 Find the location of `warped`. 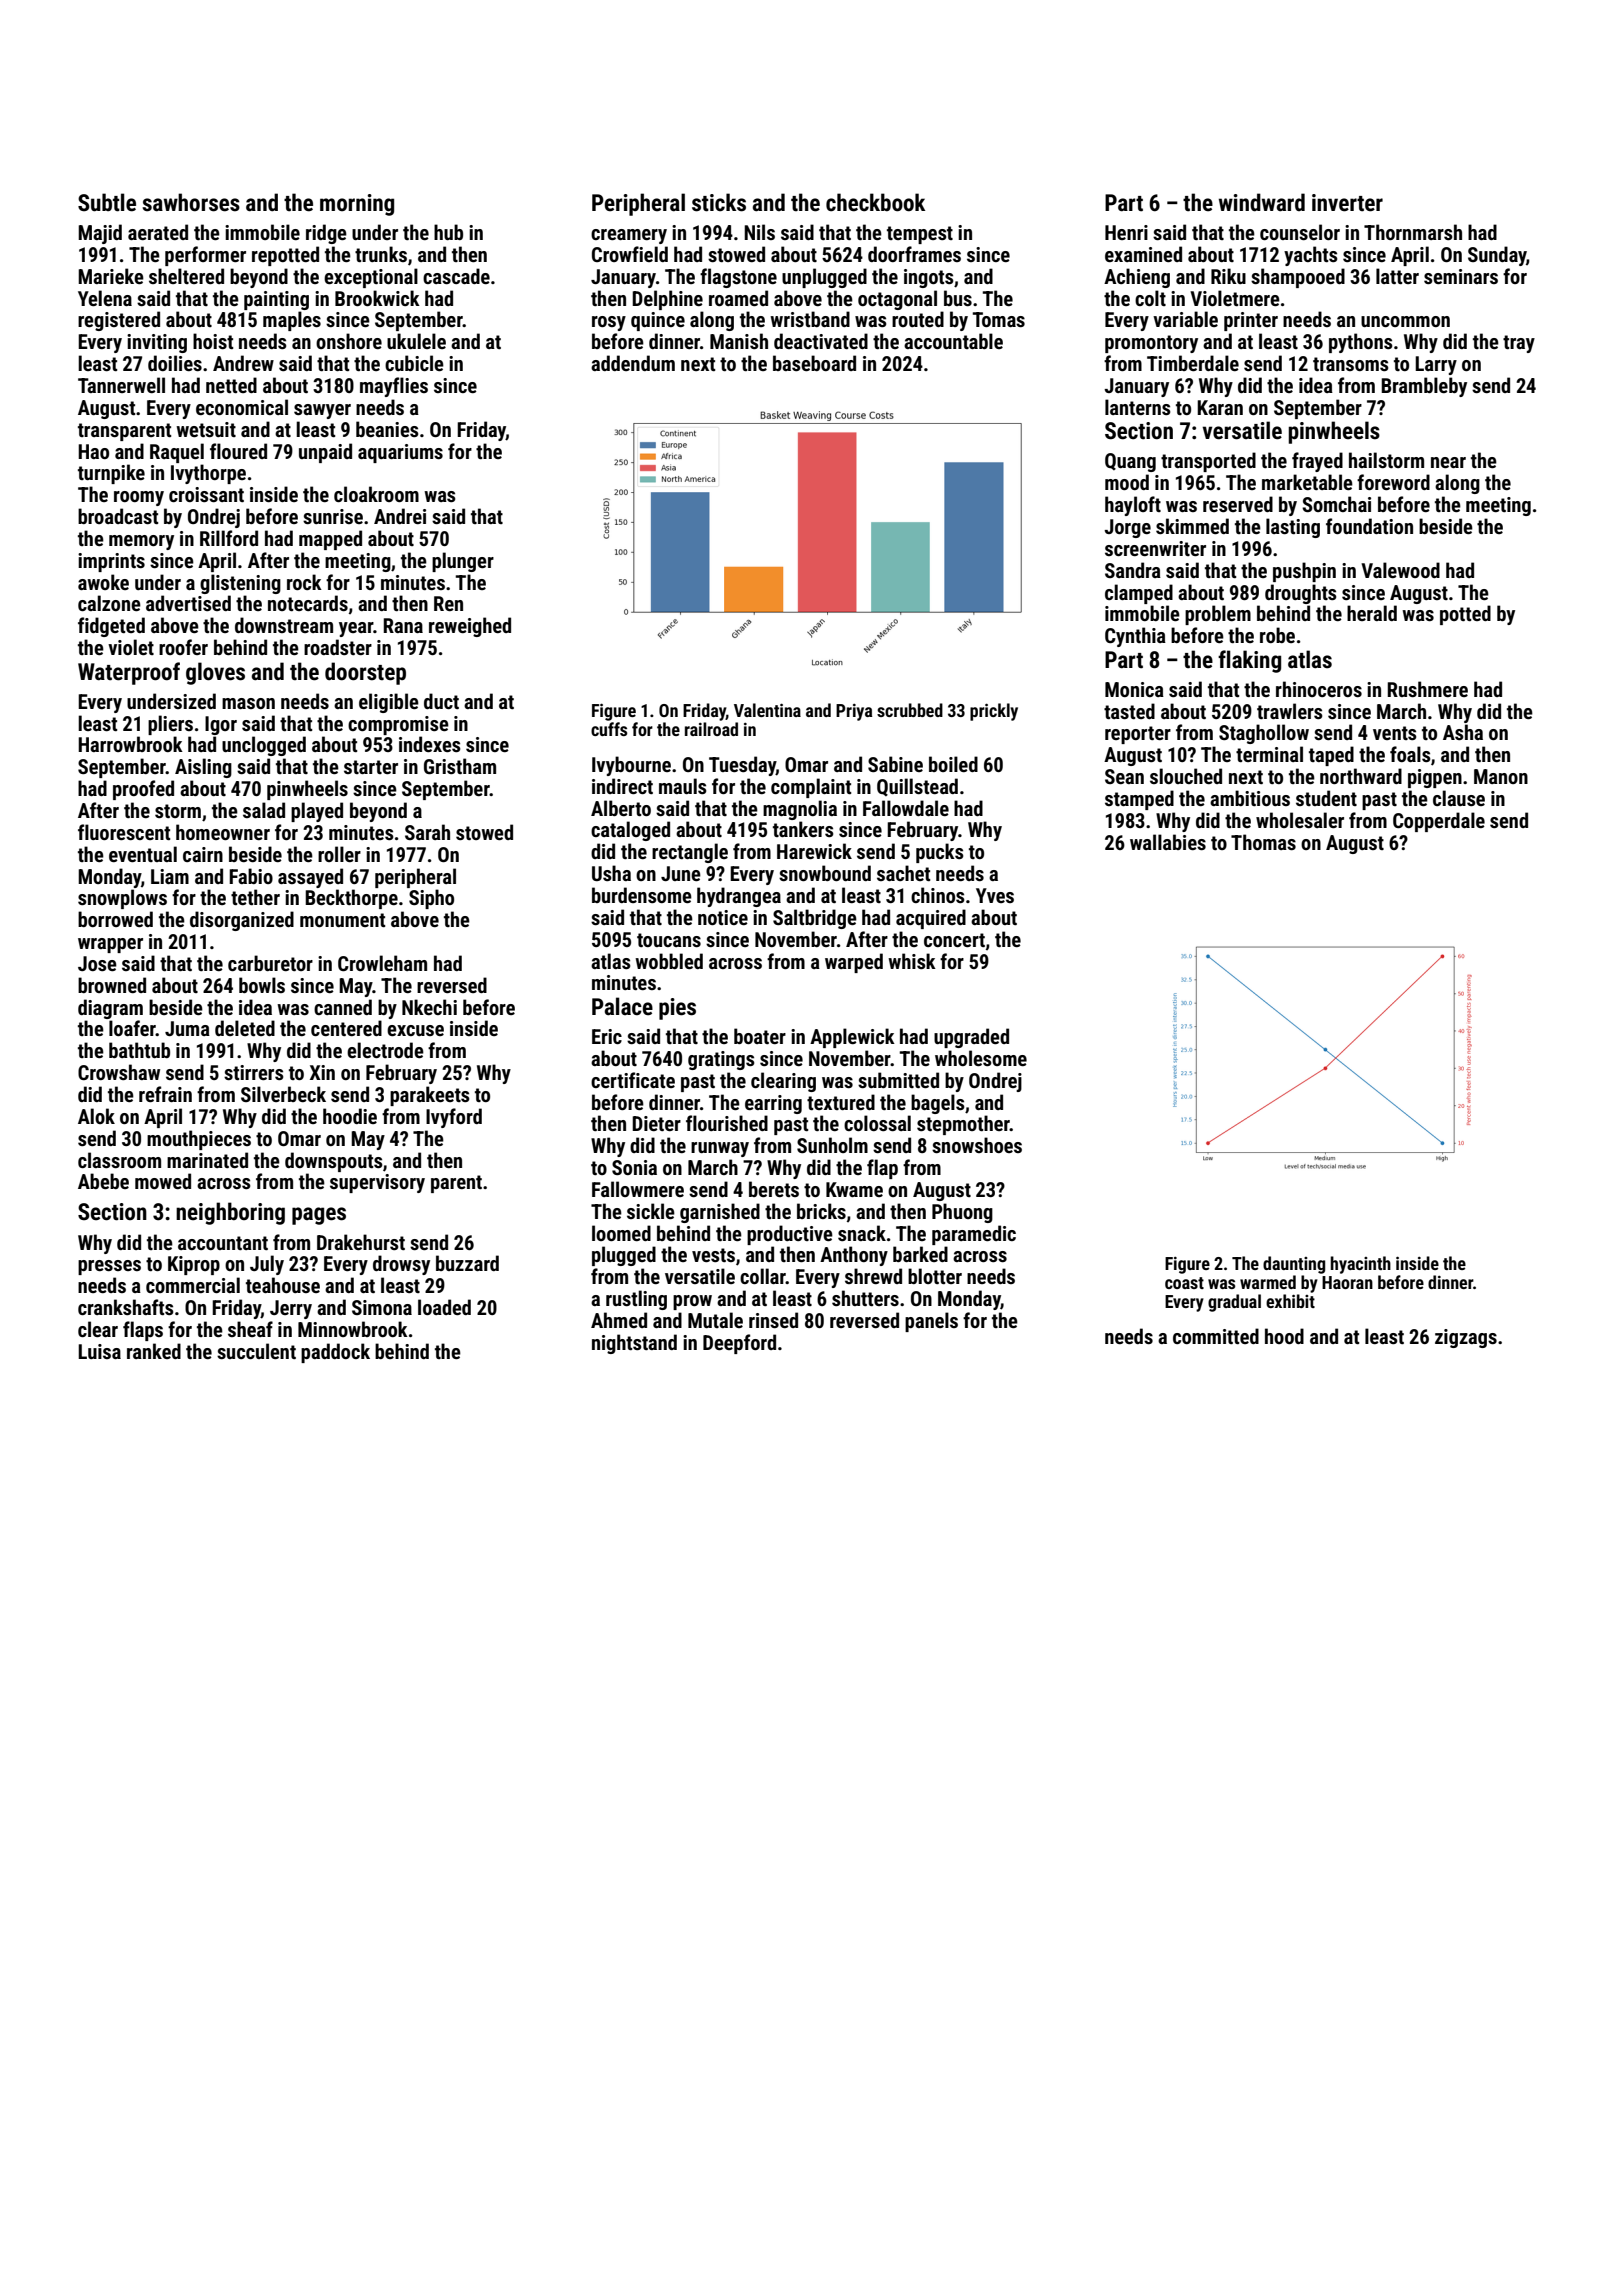

warped is located at coordinates (854, 963).
